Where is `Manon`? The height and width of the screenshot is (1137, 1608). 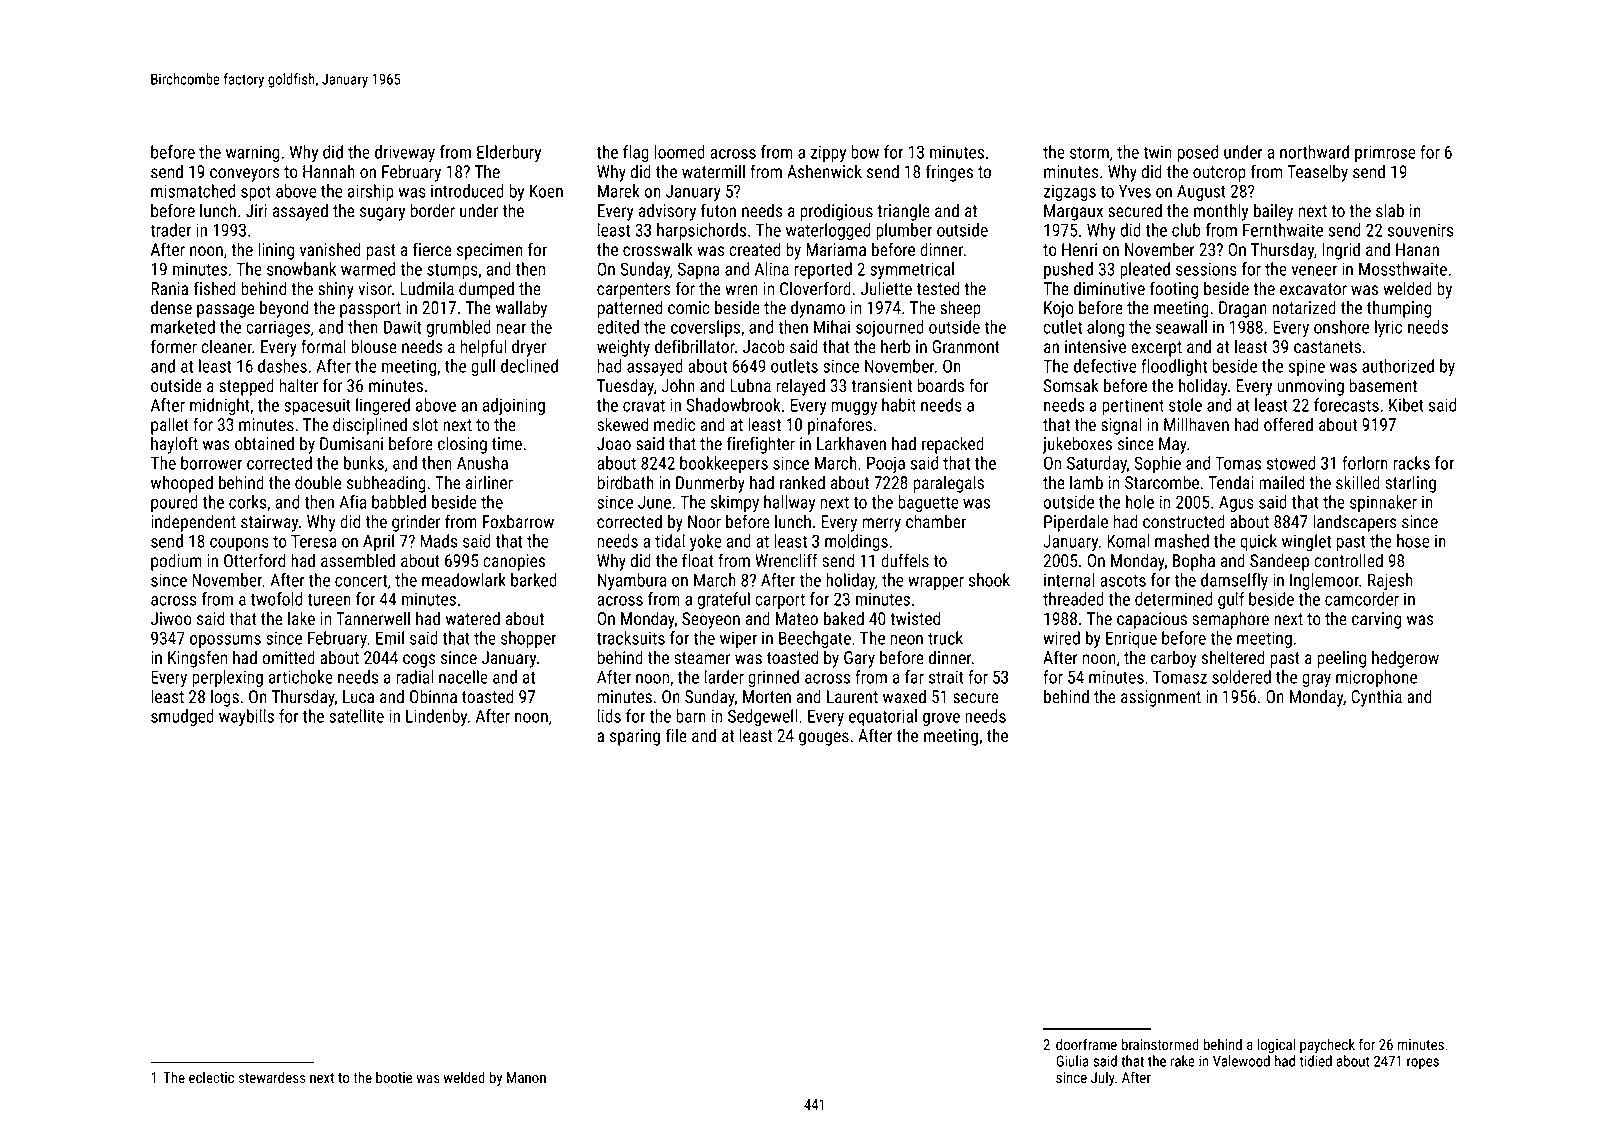 Manon is located at coordinates (526, 1077).
